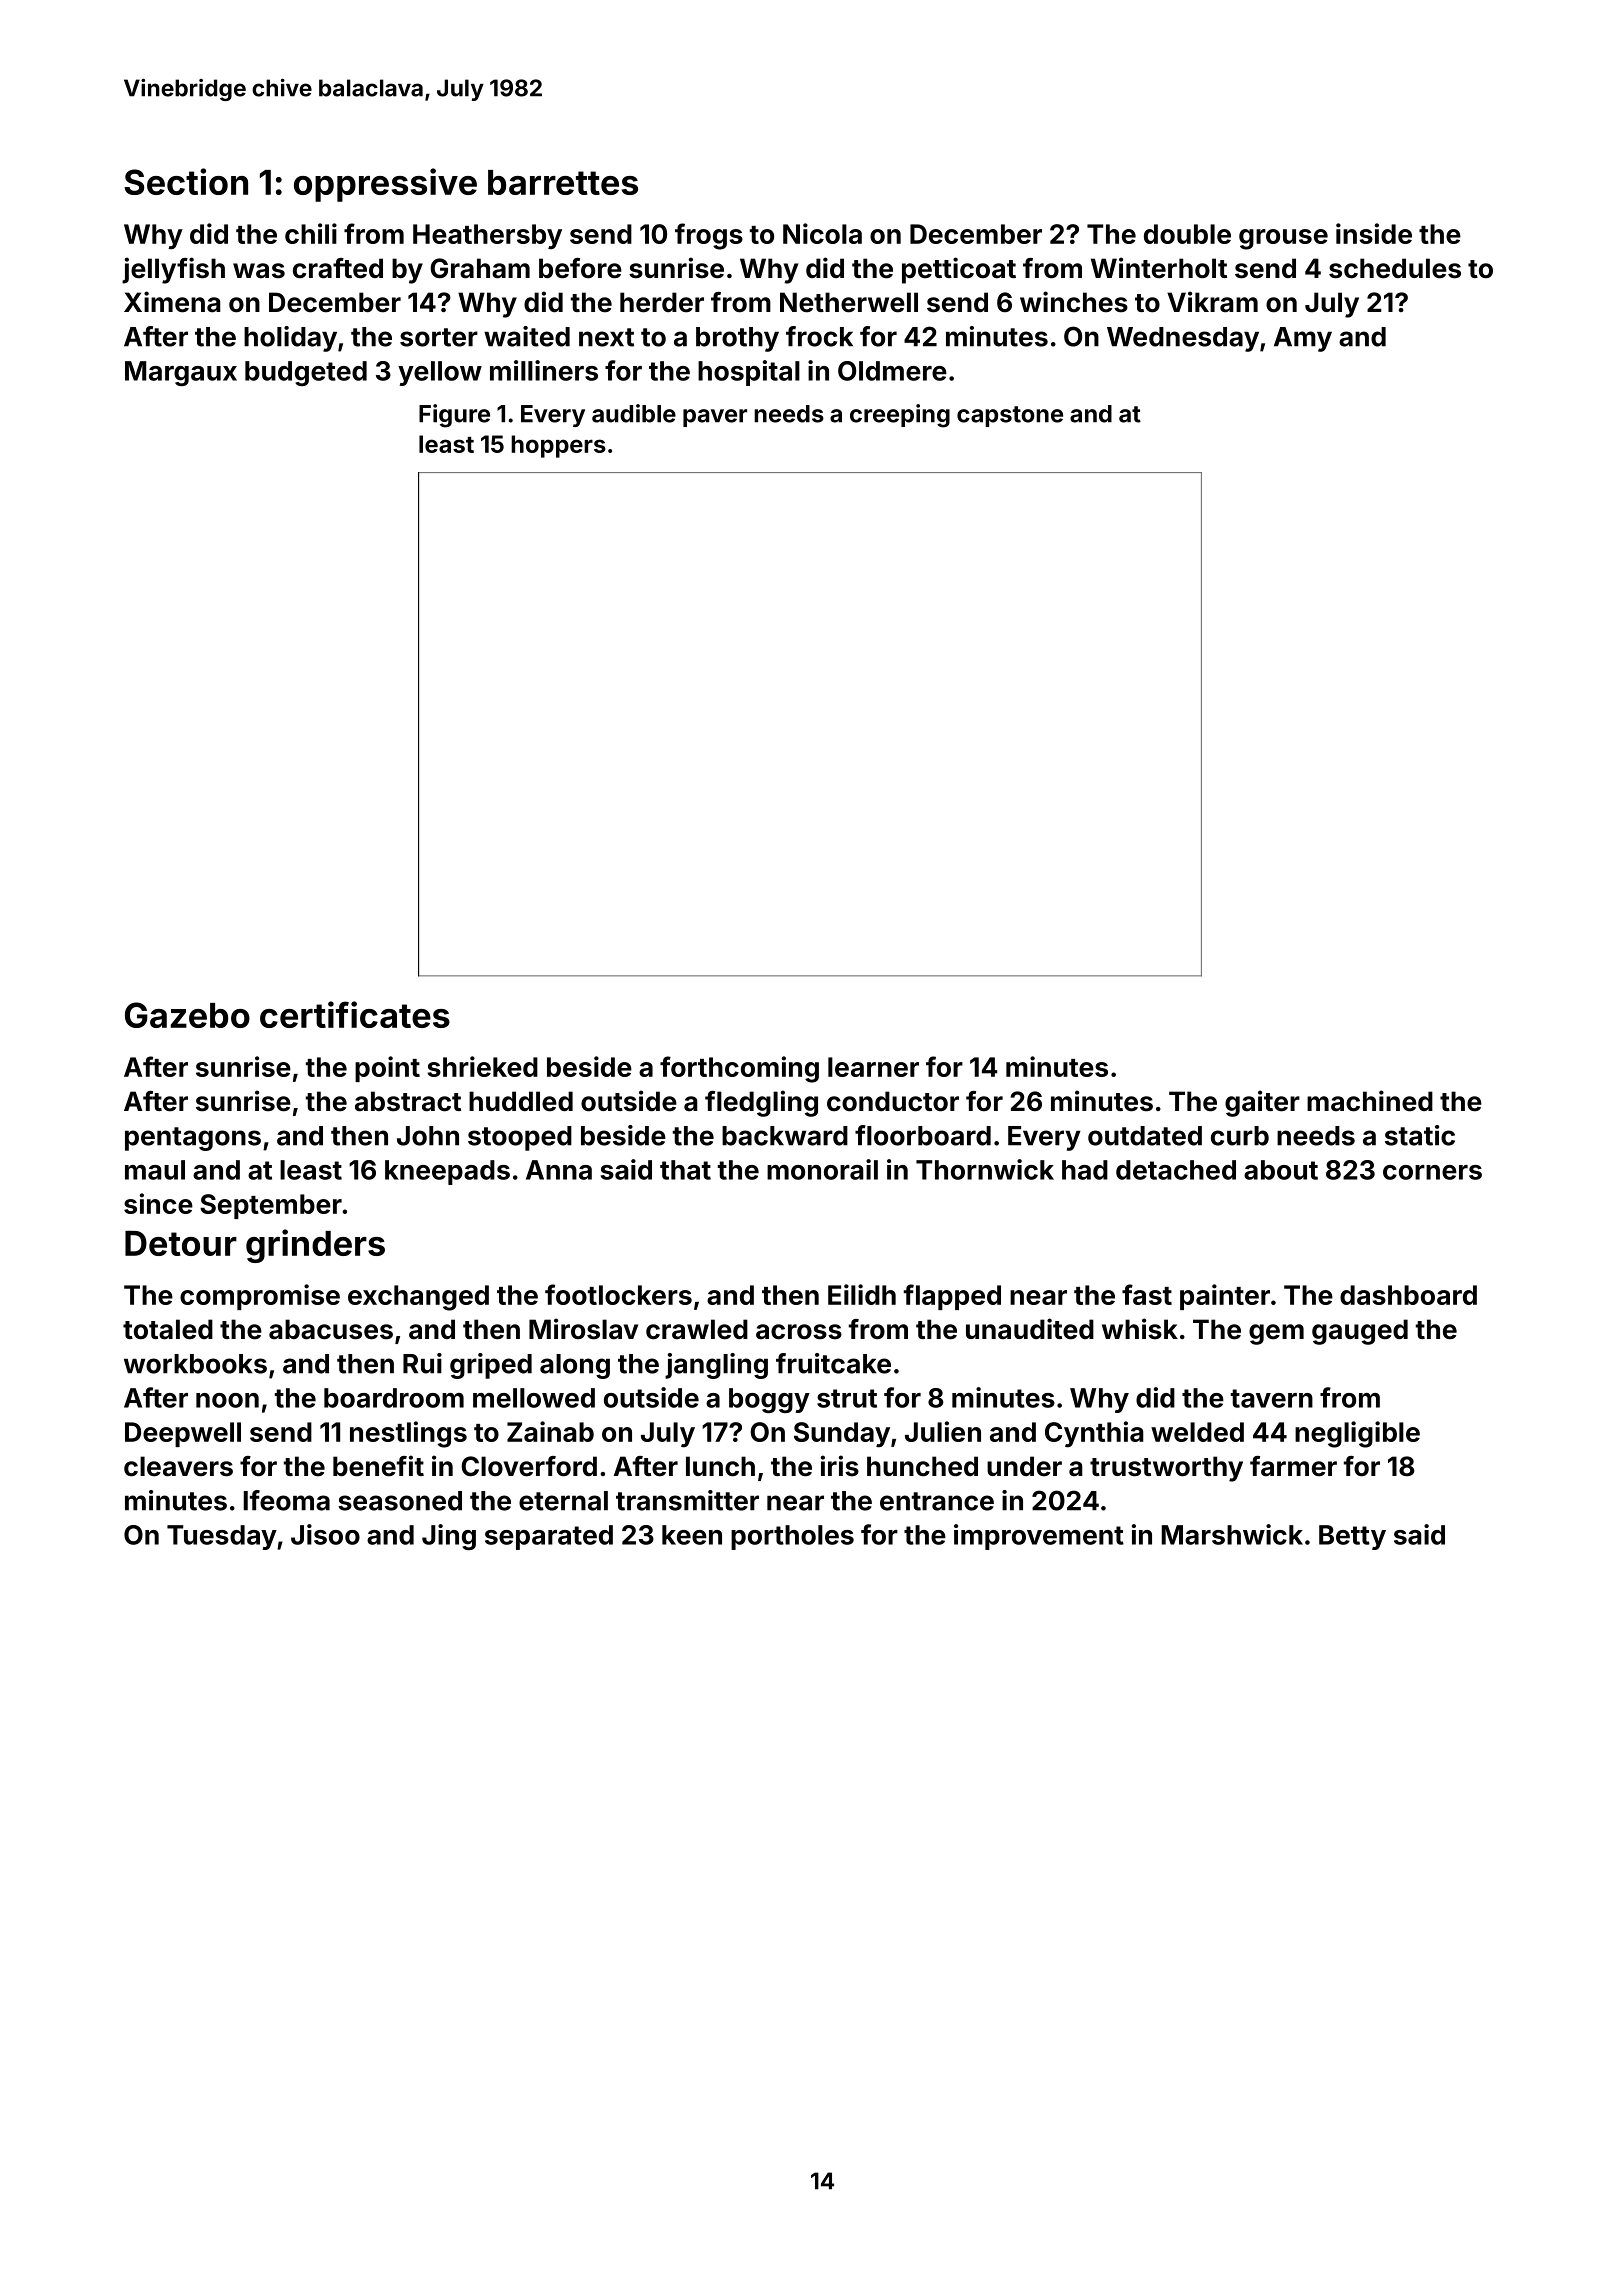 The height and width of the screenshot is (2292, 1620). I want to click on Betty, so click(1352, 1537).
